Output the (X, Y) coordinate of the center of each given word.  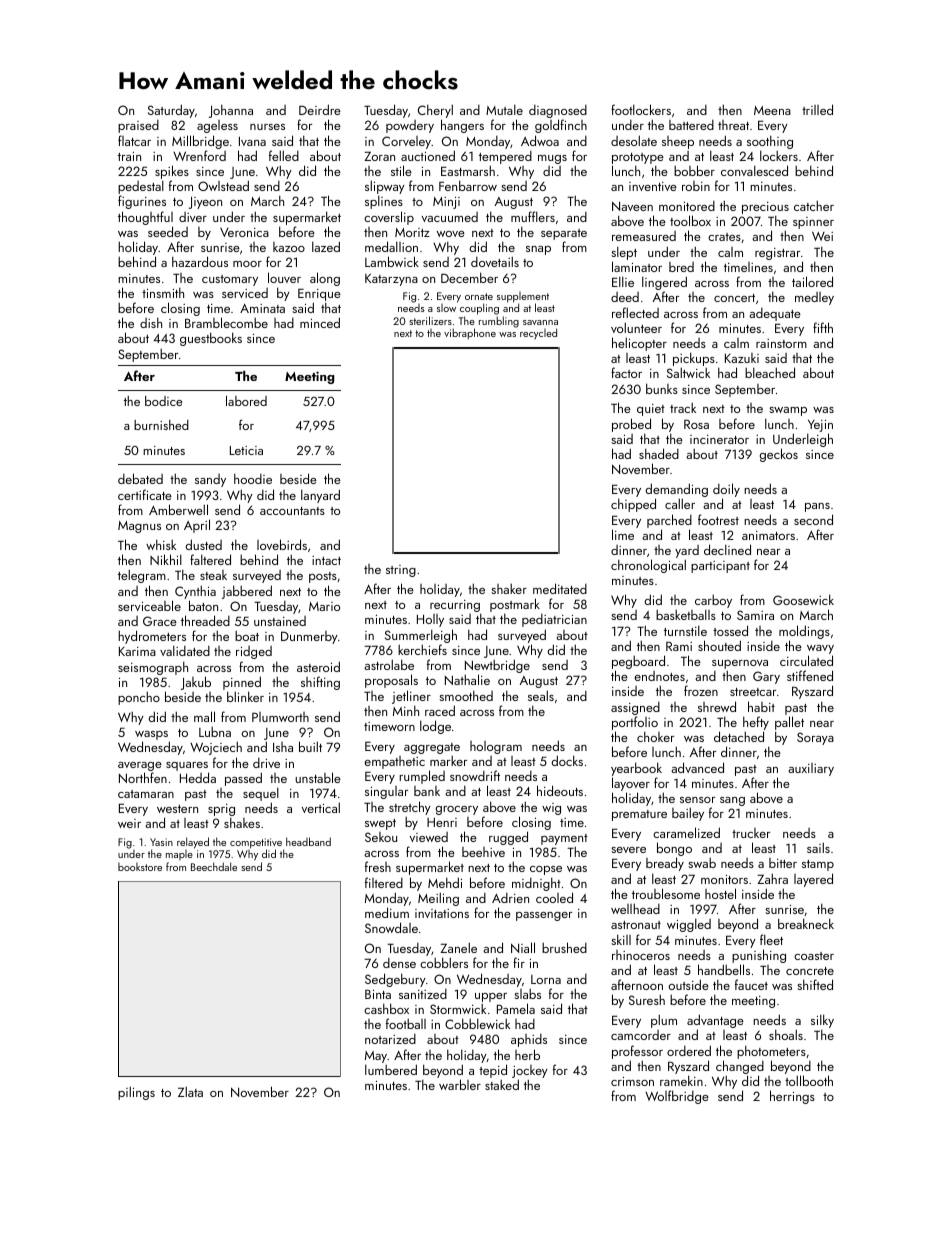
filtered (384, 882)
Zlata (190, 1091)
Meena (772, 110)
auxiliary (811, 769)
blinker (245, 696)
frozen (701, 690)
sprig (221, 811)
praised (138, 126)
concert (734, 298)
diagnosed (558, 112)
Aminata (262, 308)
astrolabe (389, 664)
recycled (538, 334)
